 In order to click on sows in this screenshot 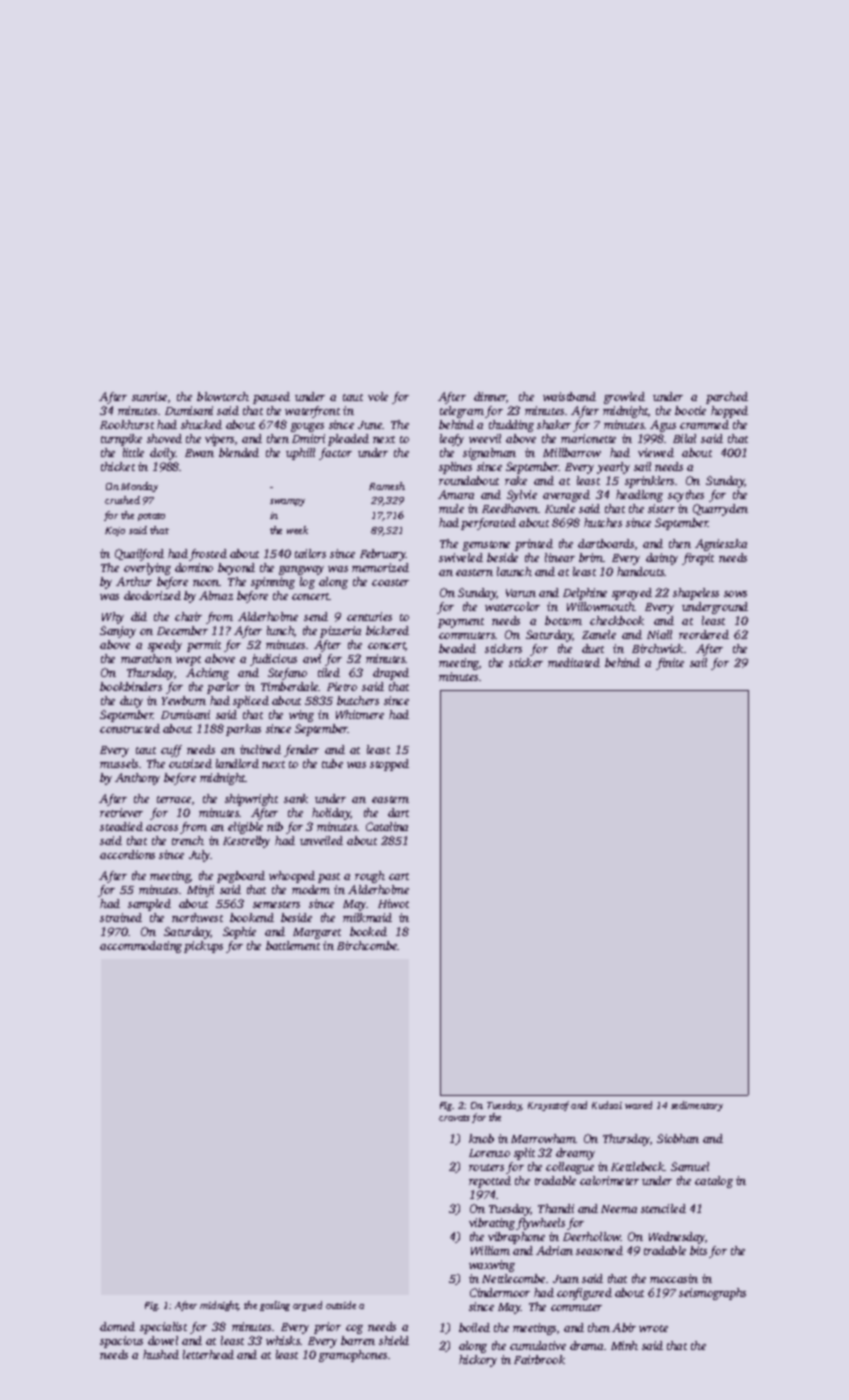, I will do `click(735, 594)`.
